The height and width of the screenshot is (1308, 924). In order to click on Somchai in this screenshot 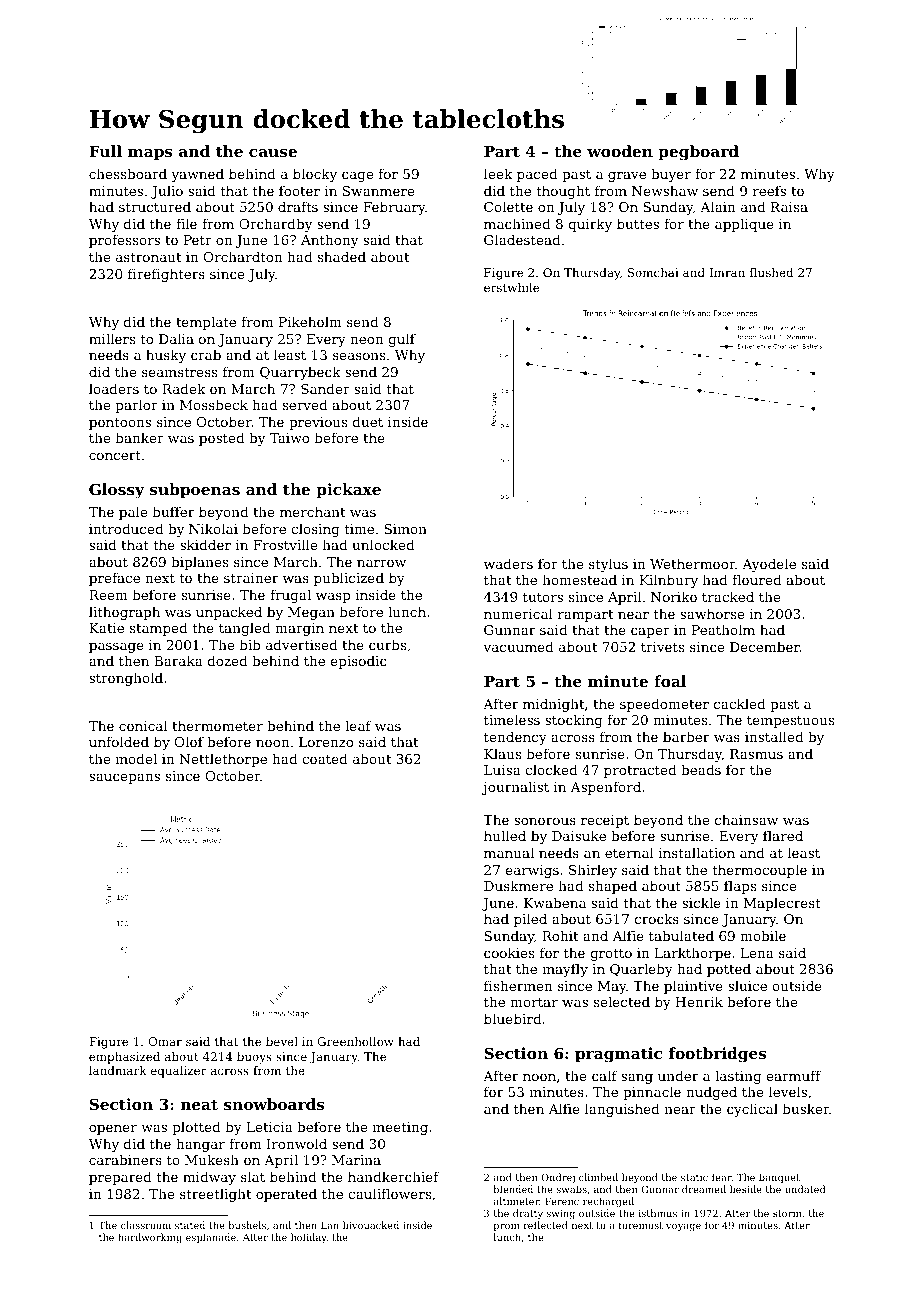, I will do `click(653, 272)`.
